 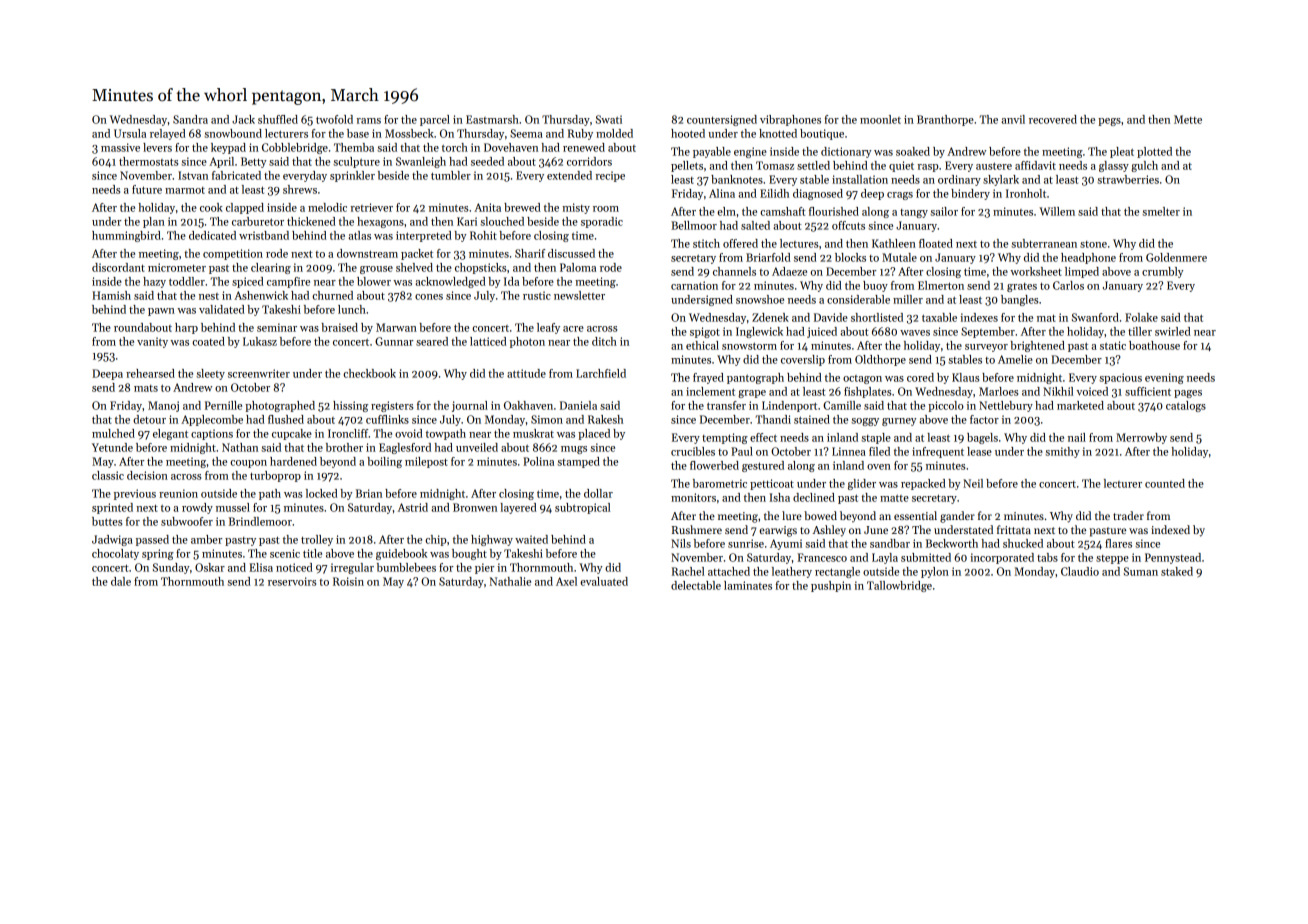 I want to click on Nathan, so click(x=240, y=447).
